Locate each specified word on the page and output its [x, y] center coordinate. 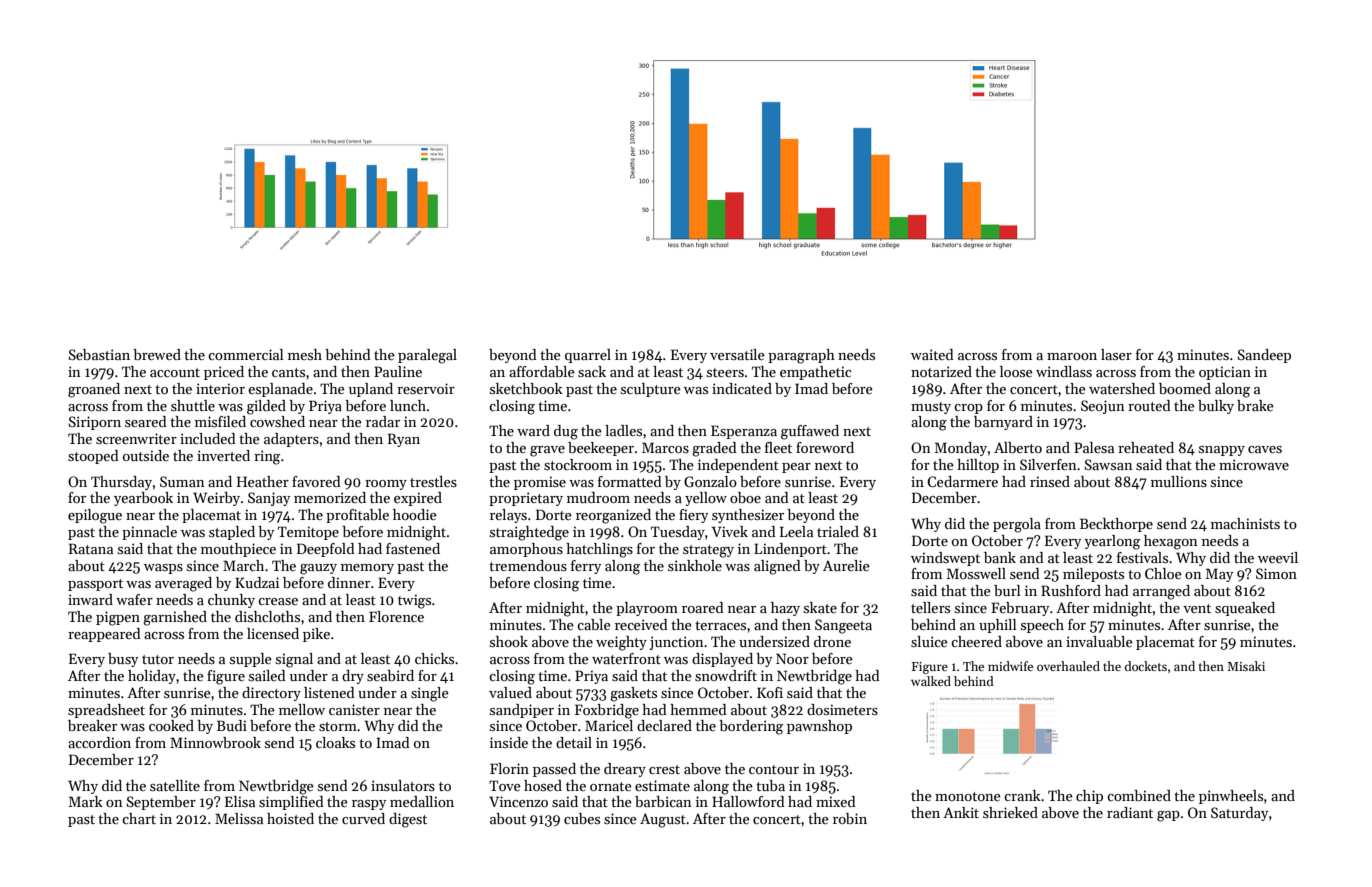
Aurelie [846, 565]
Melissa [239, 818]
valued [510, 692]
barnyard [1003, 423]
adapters [291, 440]
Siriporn [95, 423]
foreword [825, 447]
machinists [1245, 523]
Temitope [308, 533]
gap [1168, 816]
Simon [1276, 573]
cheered [976, 641]
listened [329, 692]
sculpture [651, 390]
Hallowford [748, 801]
